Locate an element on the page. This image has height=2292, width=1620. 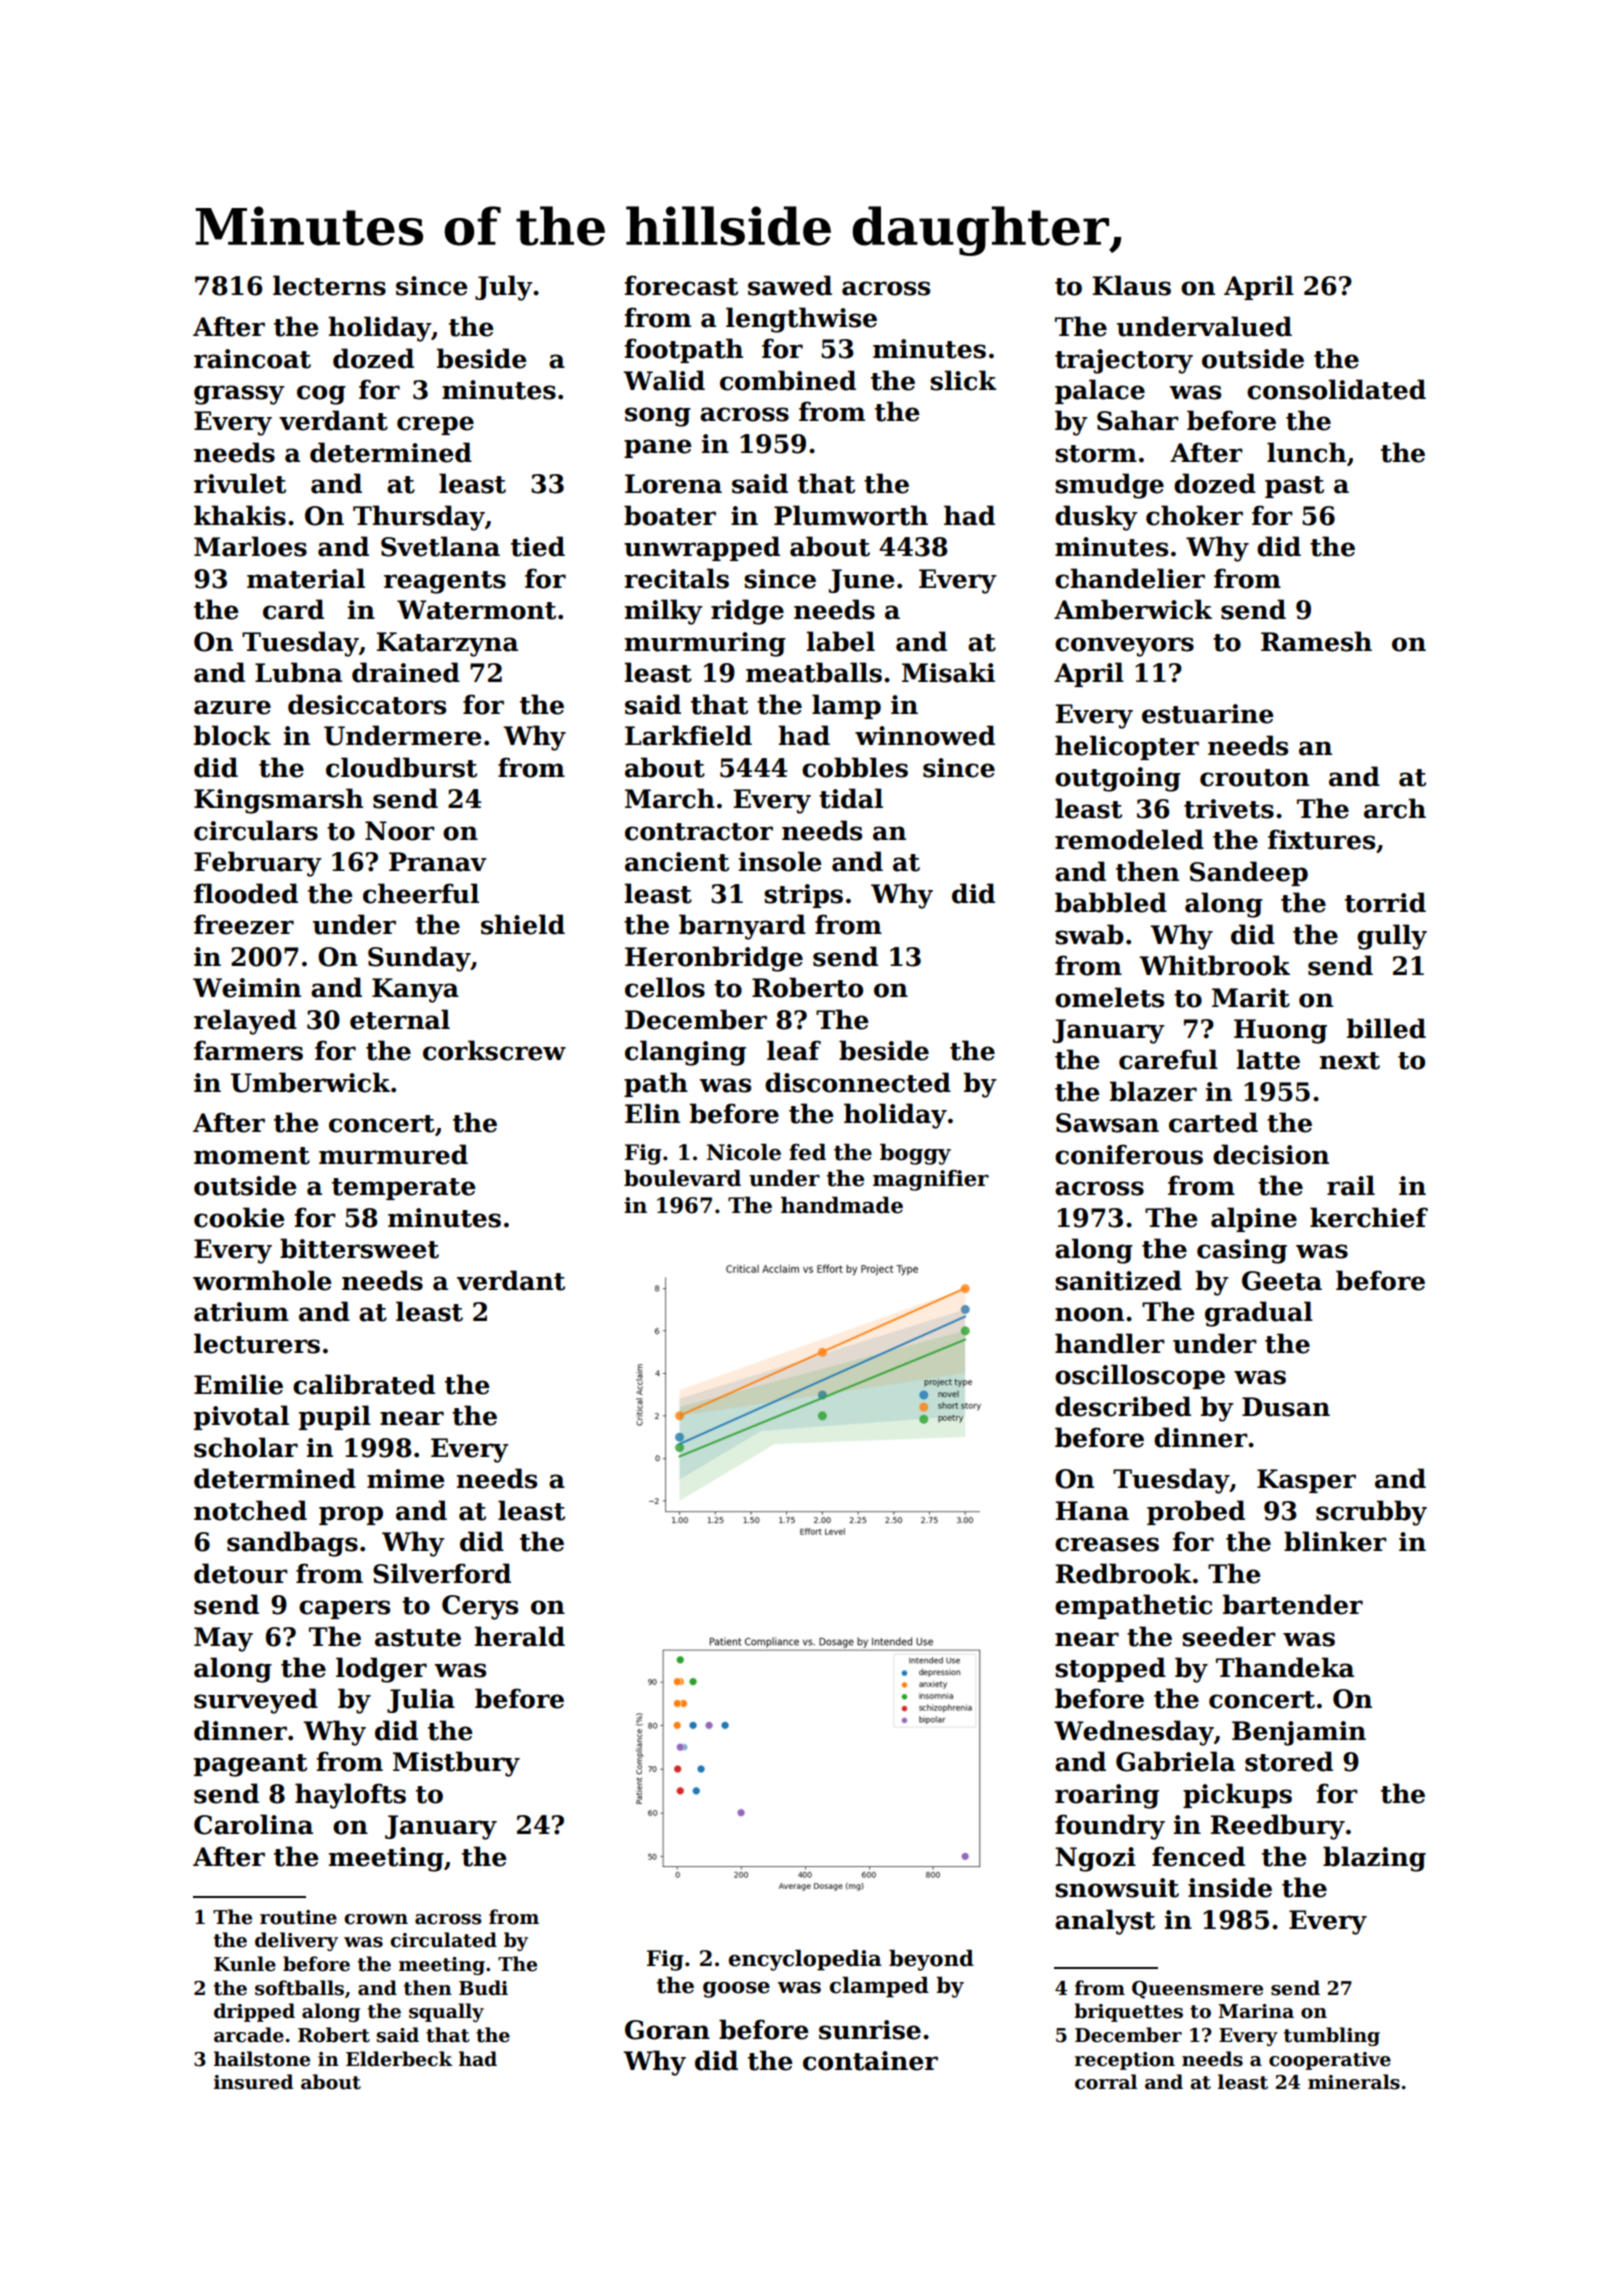
minerals is located at coordinates (1354, 2082).
